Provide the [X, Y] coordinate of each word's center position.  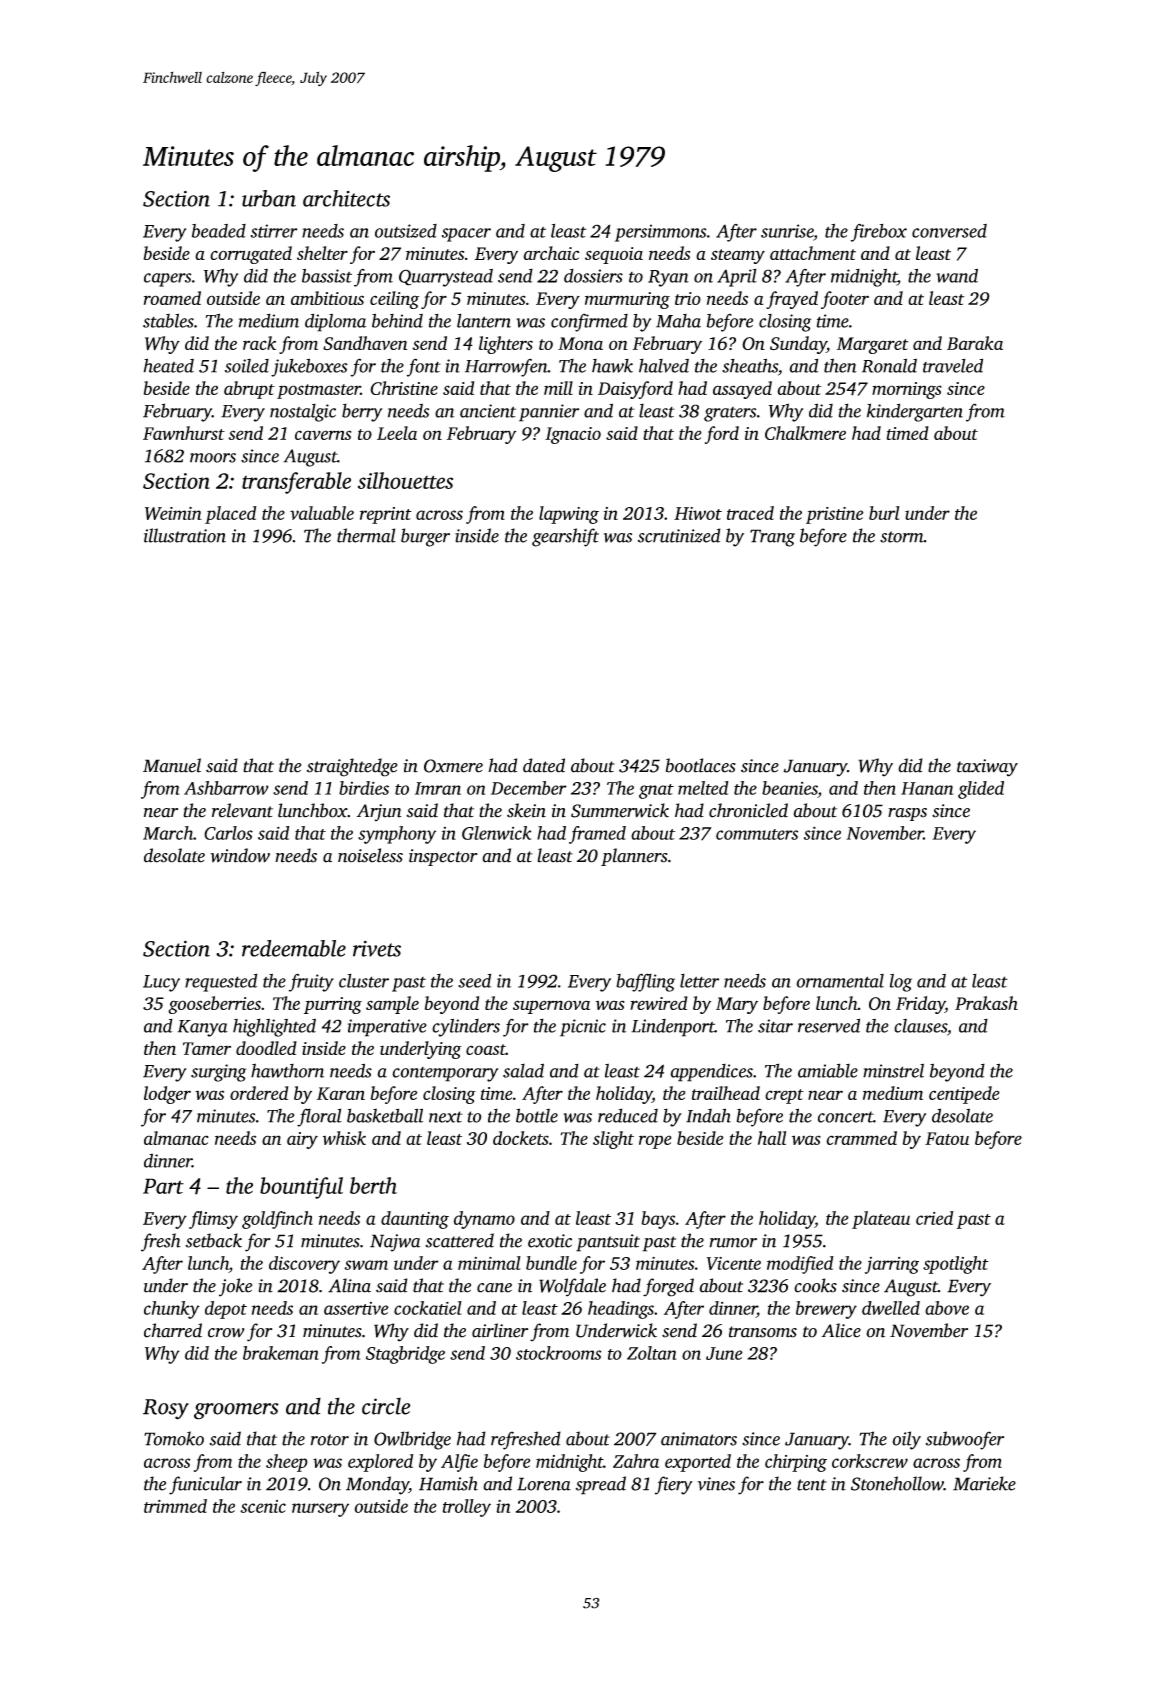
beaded [219, 231]
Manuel [172, 765]
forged [668, 1287]
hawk [612, 366]
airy [302, 1140]
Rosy [166, 1409]
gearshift [565, 537]
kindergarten [915, 412]
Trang [772, 538]
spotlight [956, 1265]
